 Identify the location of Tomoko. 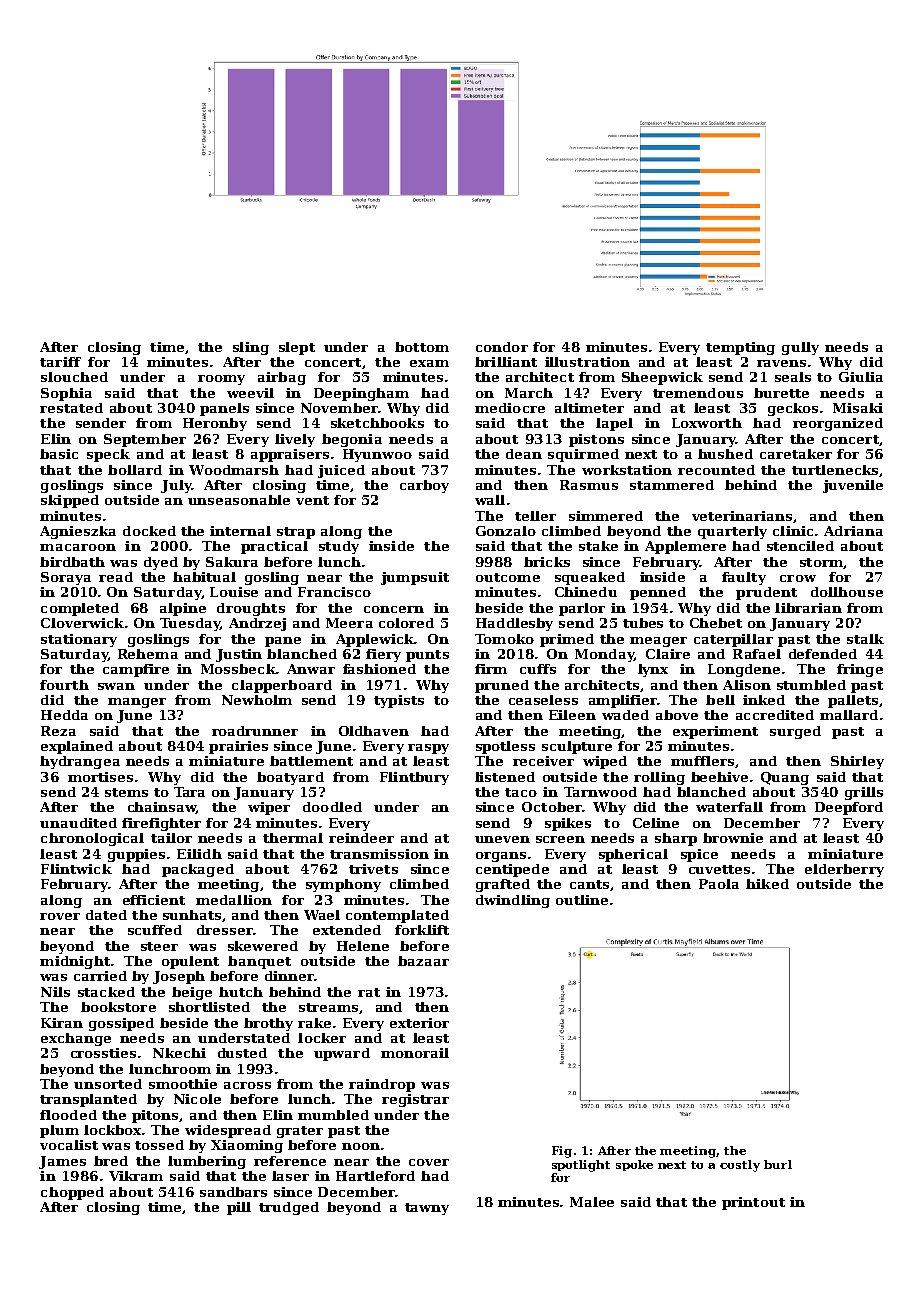
(504, 639).
